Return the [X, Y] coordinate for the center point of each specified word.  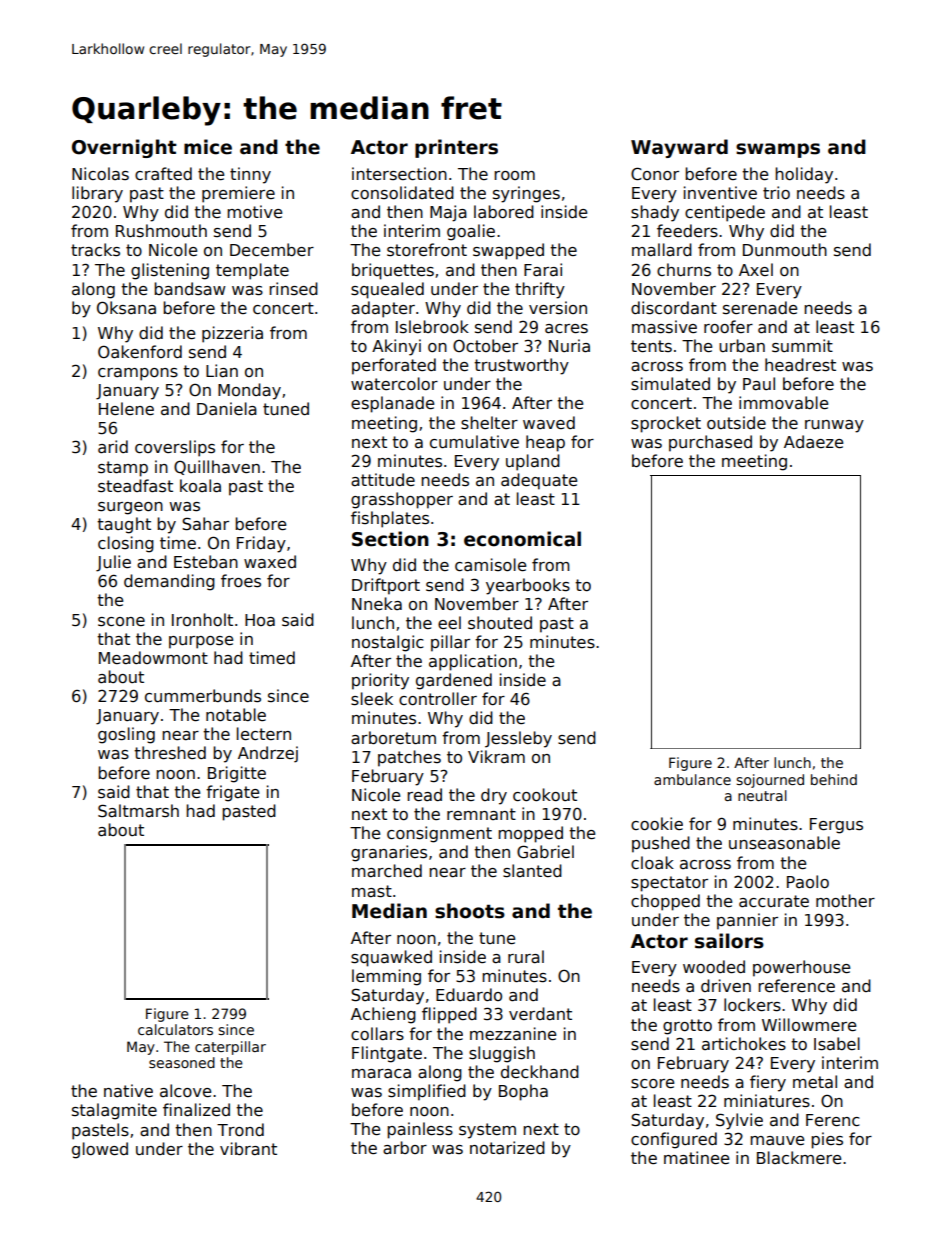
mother [845, 900]
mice [208, 147]
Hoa [260, 620]
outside [736, 422]
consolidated [402, 192]
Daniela [227, 409]
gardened [454, 681]
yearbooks [528, 586]
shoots [470, 911]
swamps [778, 150]
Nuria [569, 346]
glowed [100, 1150]
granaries [389, 853]
